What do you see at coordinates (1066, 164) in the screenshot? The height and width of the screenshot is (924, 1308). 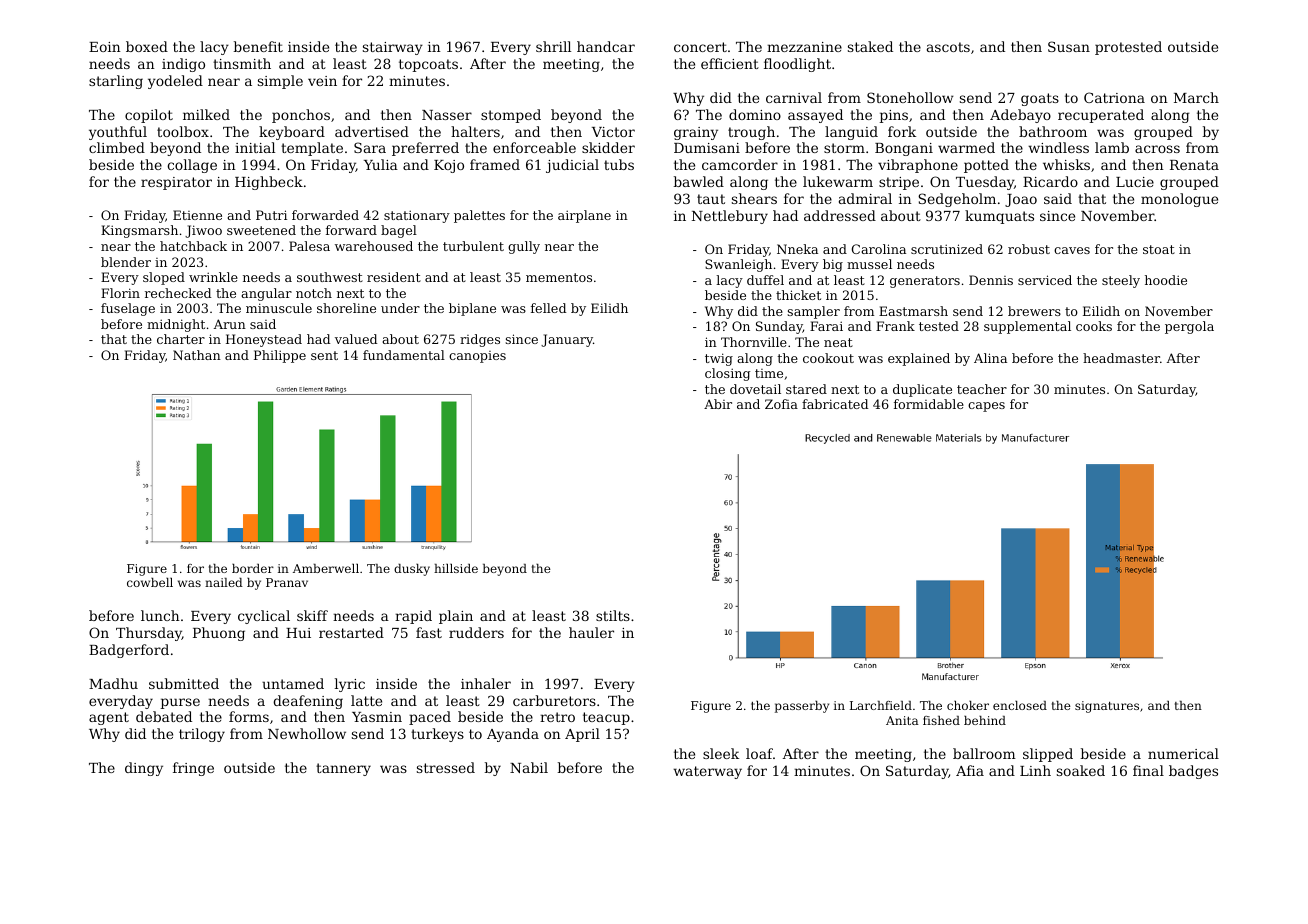 I see `whisks` at bounding box center [1066, 164].
